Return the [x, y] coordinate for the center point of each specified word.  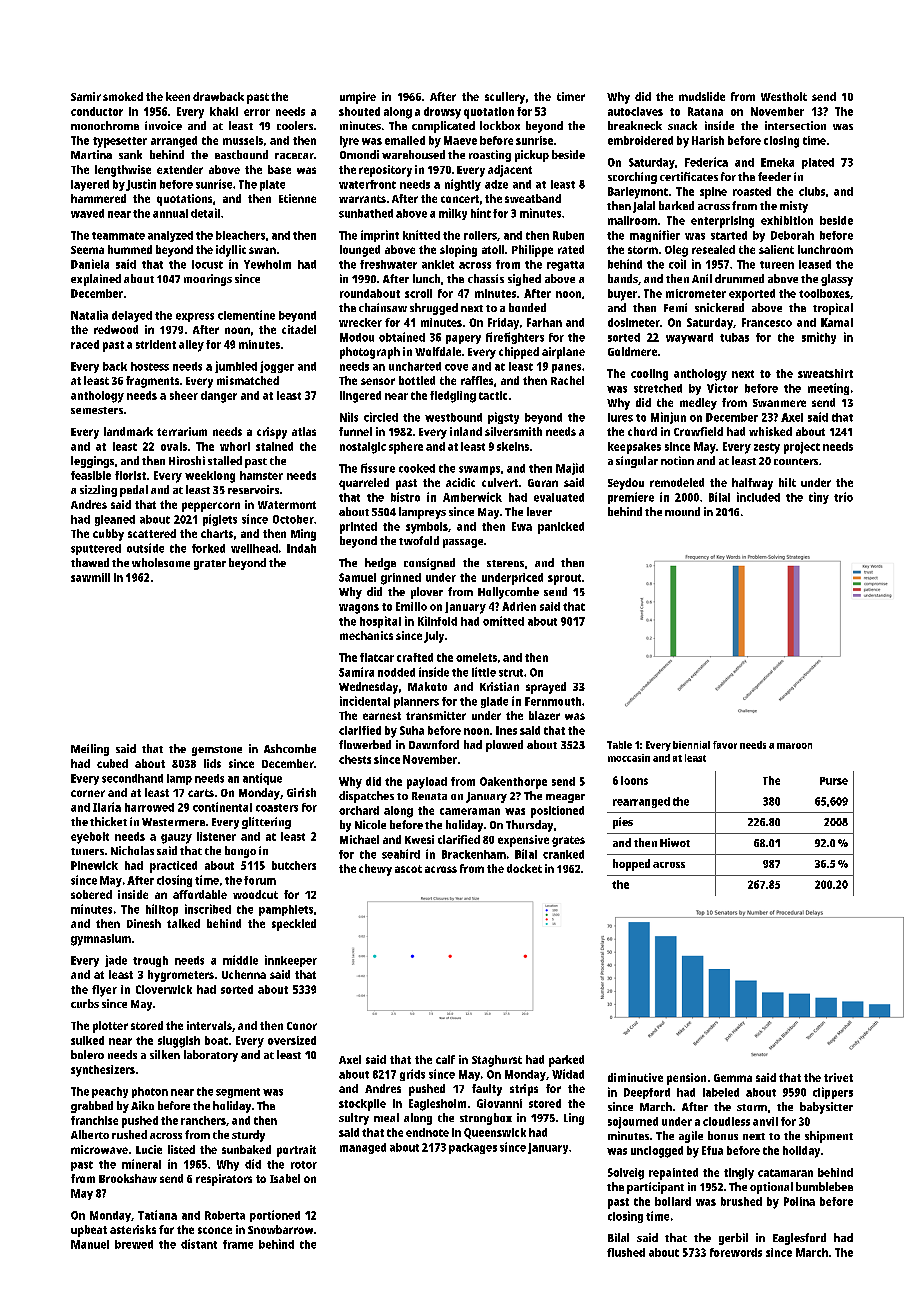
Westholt [784, 96]
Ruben [568, 235]
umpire [358, 98]
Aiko [142, 1105]
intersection [795, 125]
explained [96, 280]
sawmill [90, 577]
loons [634, 780]
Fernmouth [553, 701]
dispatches [366, 797]
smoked [123, 96]
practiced [173, 867]
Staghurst [497, 1061]
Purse [834, 781]
